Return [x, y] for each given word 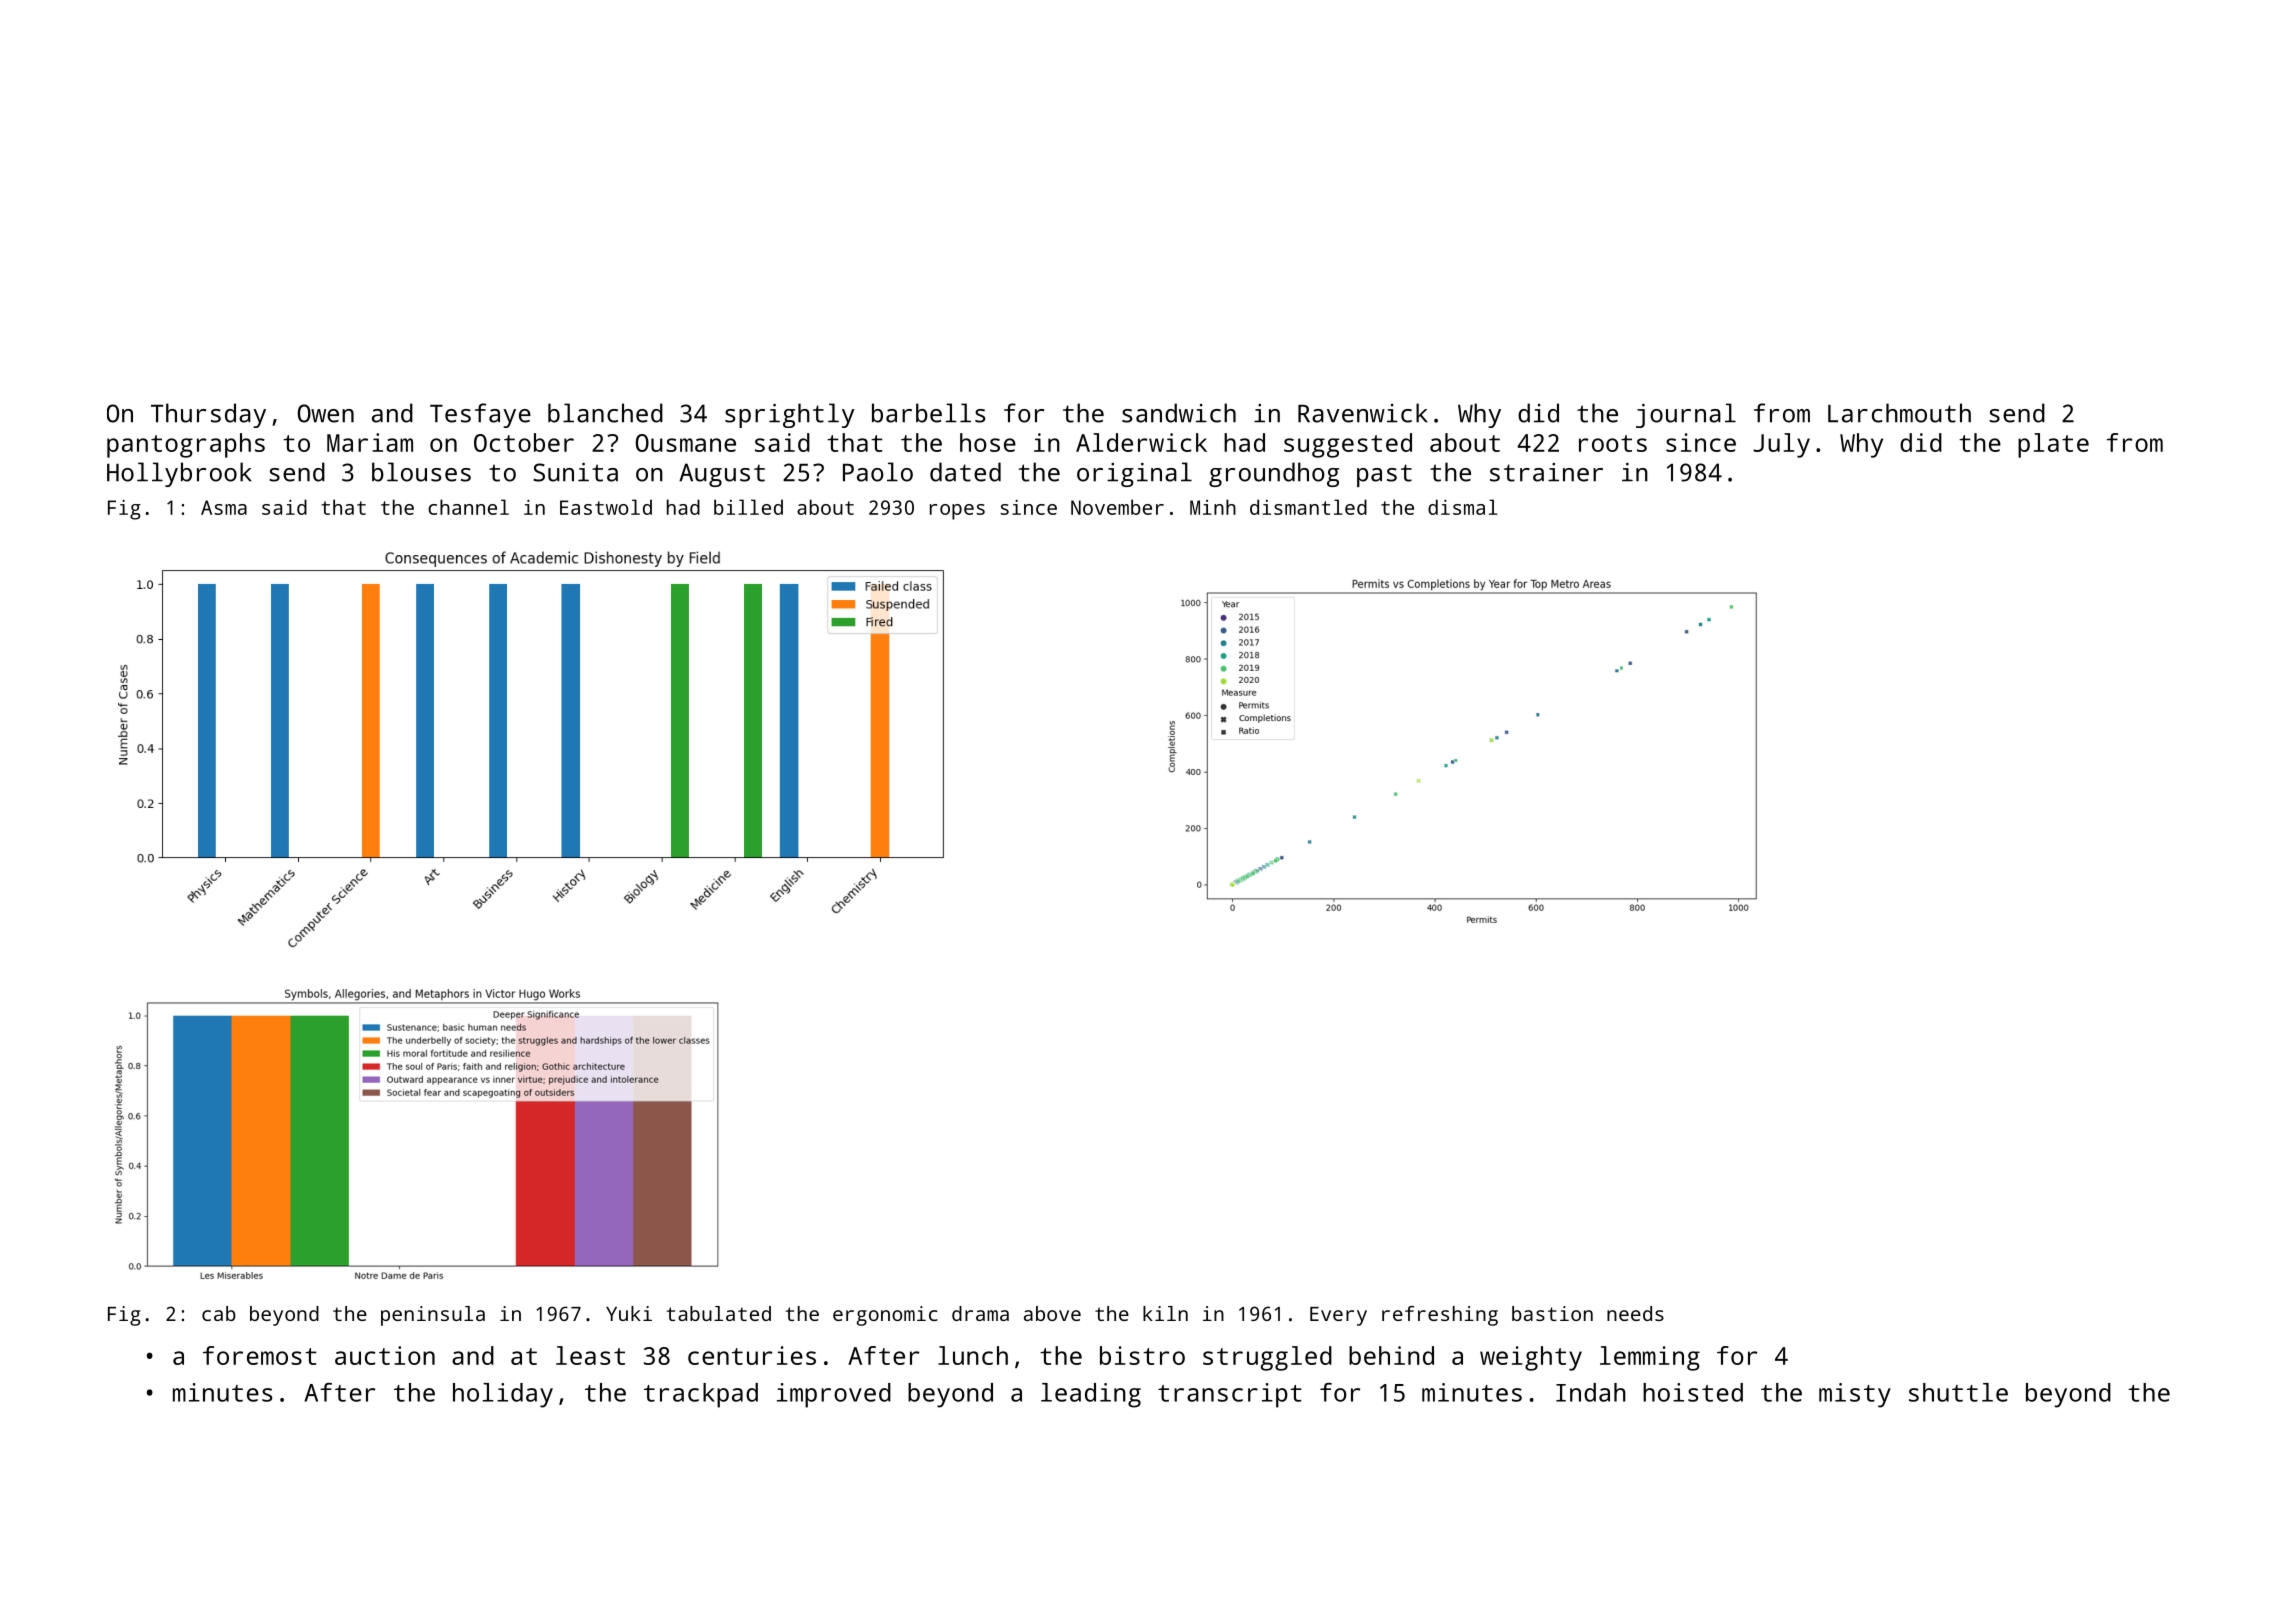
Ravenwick [1363, 413]
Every [1338, 1316]
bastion [1552, 1313]
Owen [326, 413]
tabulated [718, 1313]
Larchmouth [1899, 413]
